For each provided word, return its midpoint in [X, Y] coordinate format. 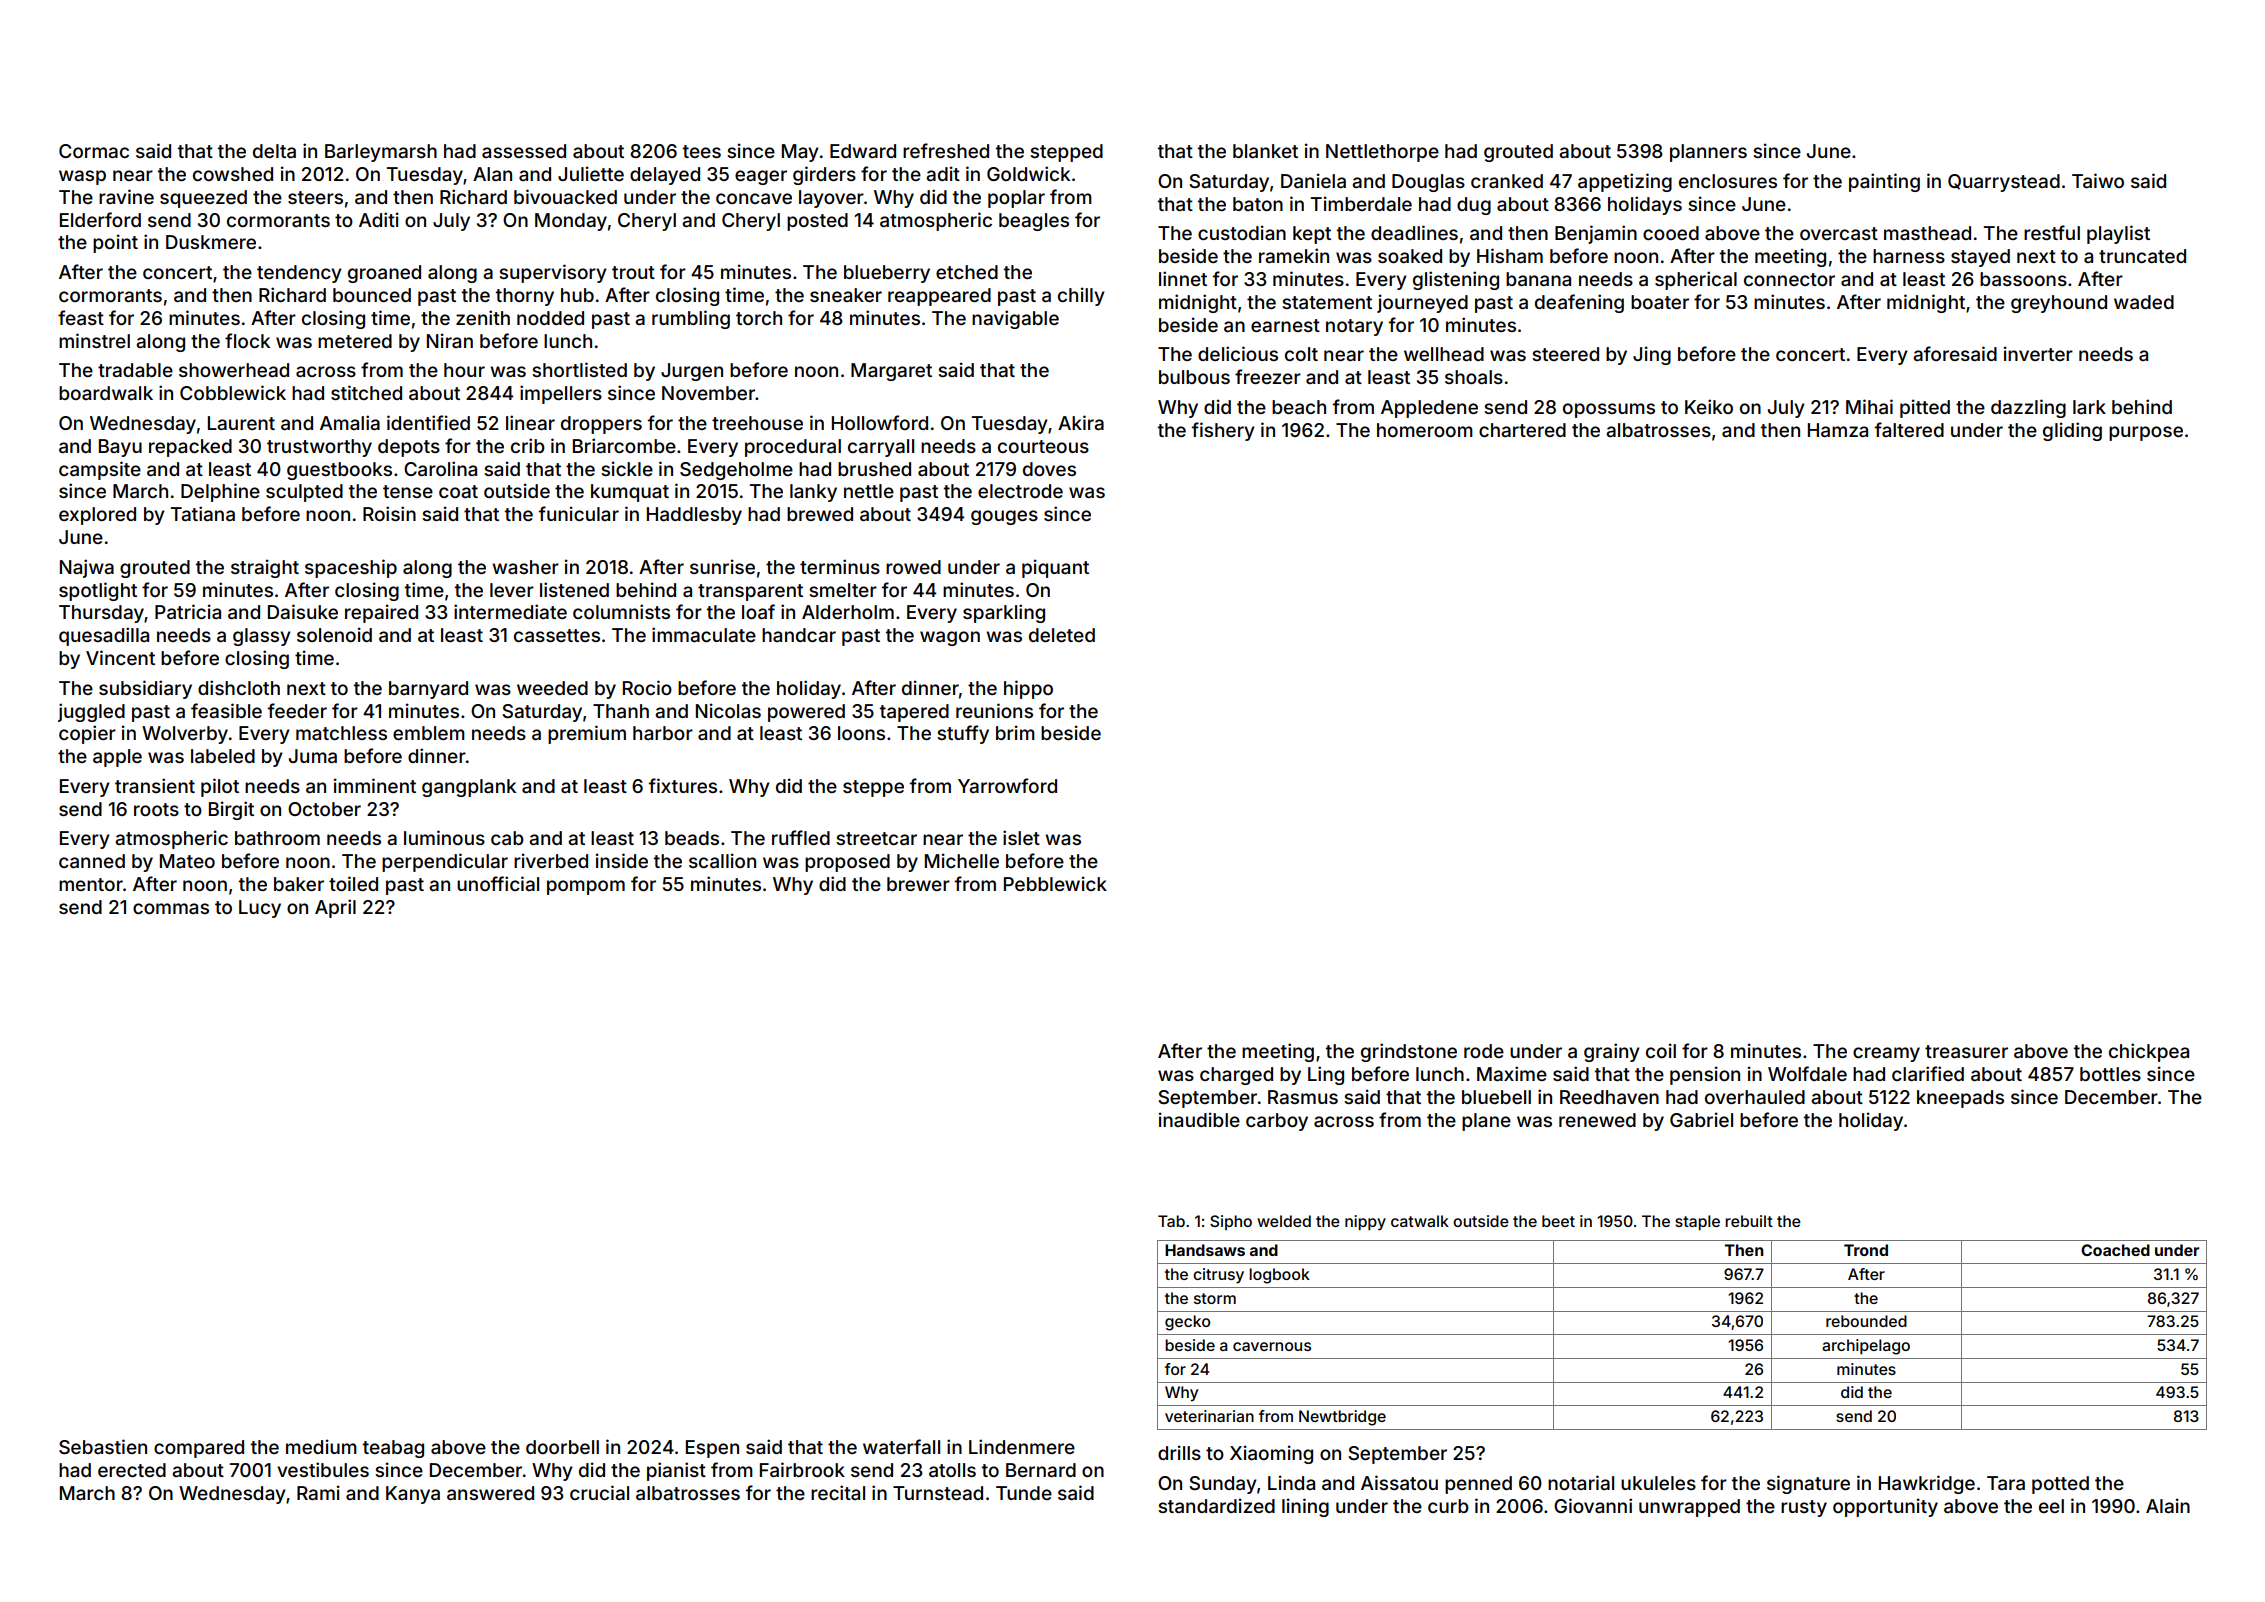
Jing [1652, 355]
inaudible [1199, 1119]
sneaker [846, 295]
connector [1789, 279]
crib [528, 445]
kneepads [1960, 1099]
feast [81, 317]
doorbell [562, 1447]
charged [1236, 1076]
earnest [1285, 325]
